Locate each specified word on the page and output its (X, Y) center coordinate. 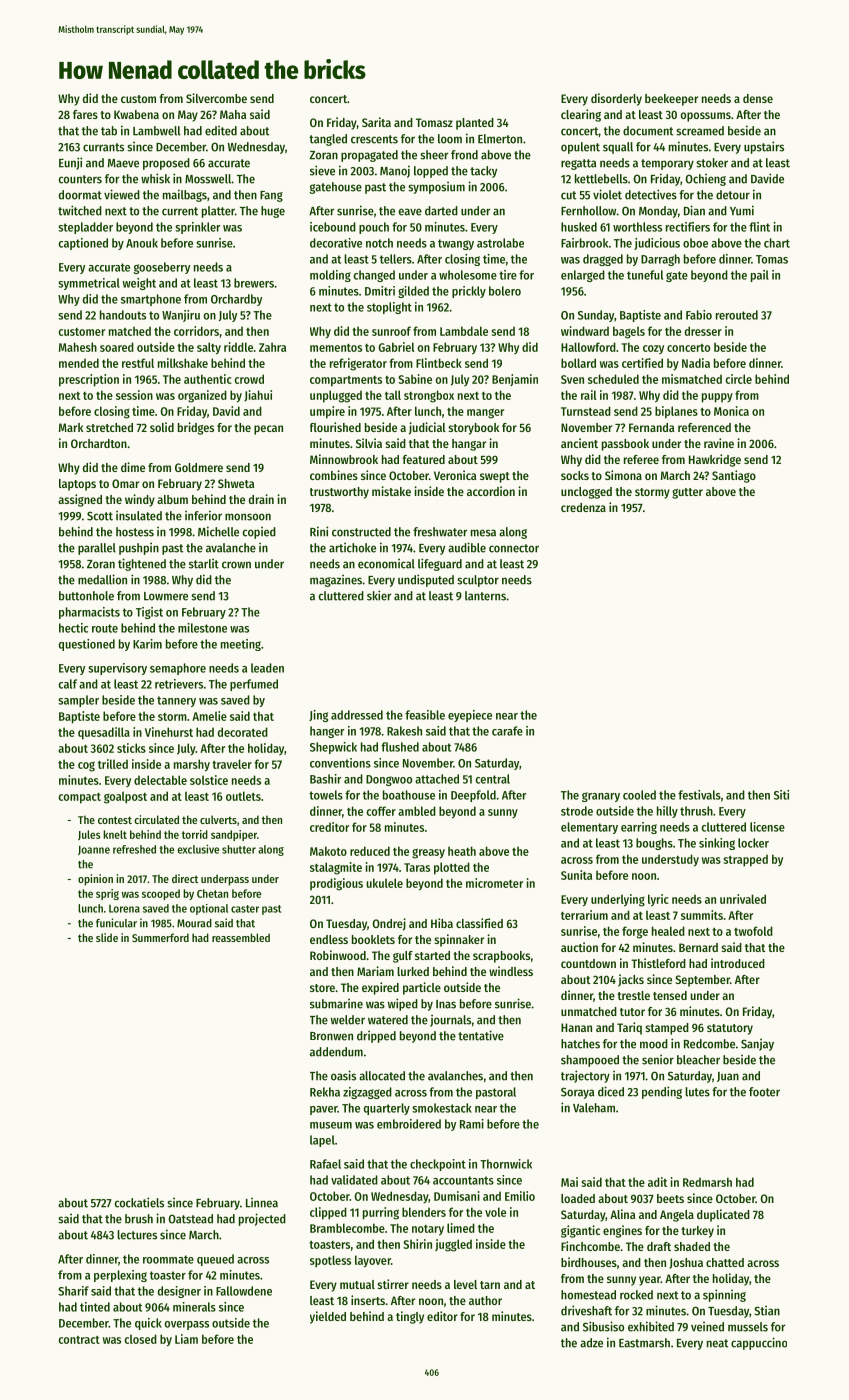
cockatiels (139, 1202)
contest (115, 820)
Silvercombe (216, 98)
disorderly (616, 99)
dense (758, 98)
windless (511, 971)
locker (753, 843)
